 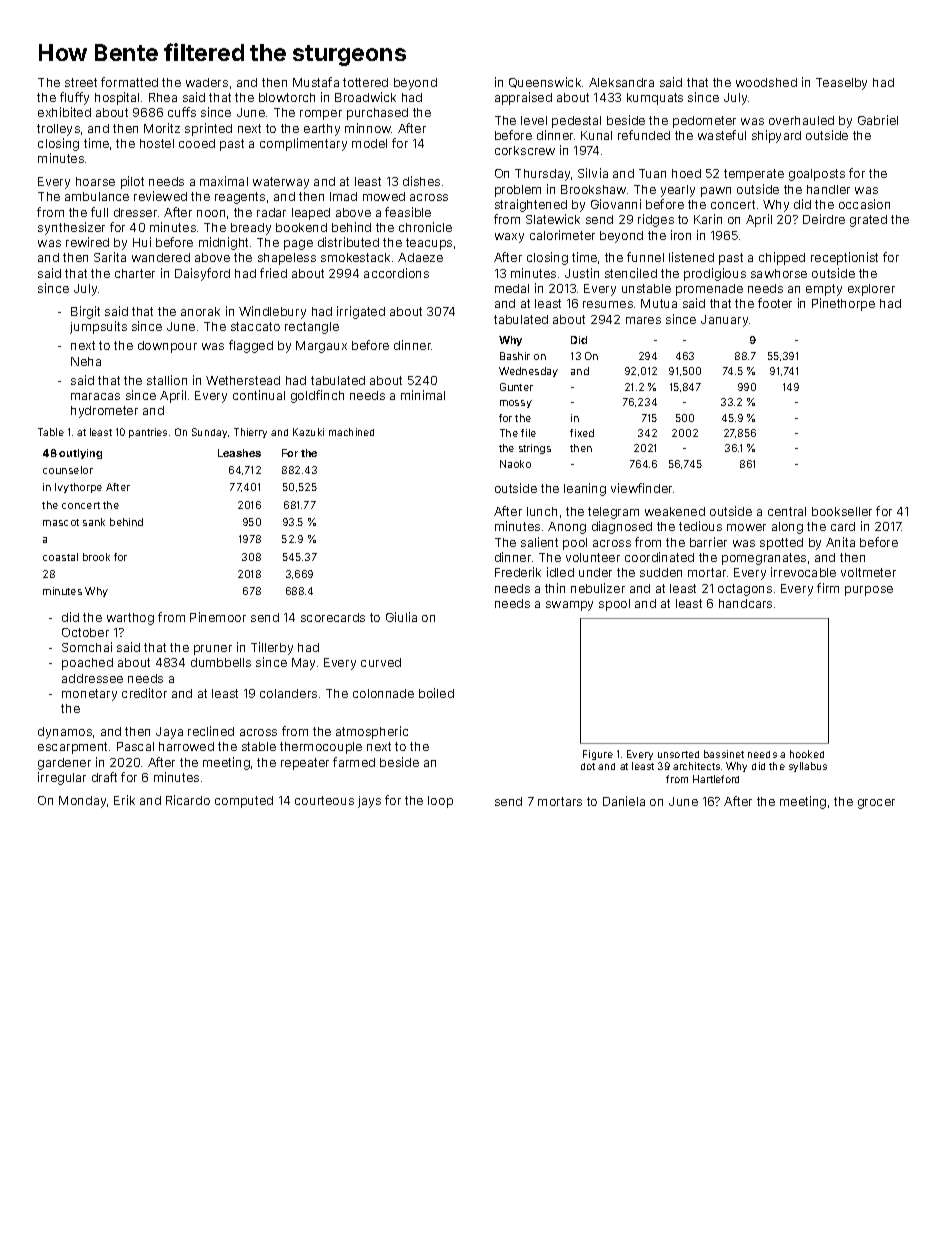 I want to click on model, so click(x=369, y=143).
